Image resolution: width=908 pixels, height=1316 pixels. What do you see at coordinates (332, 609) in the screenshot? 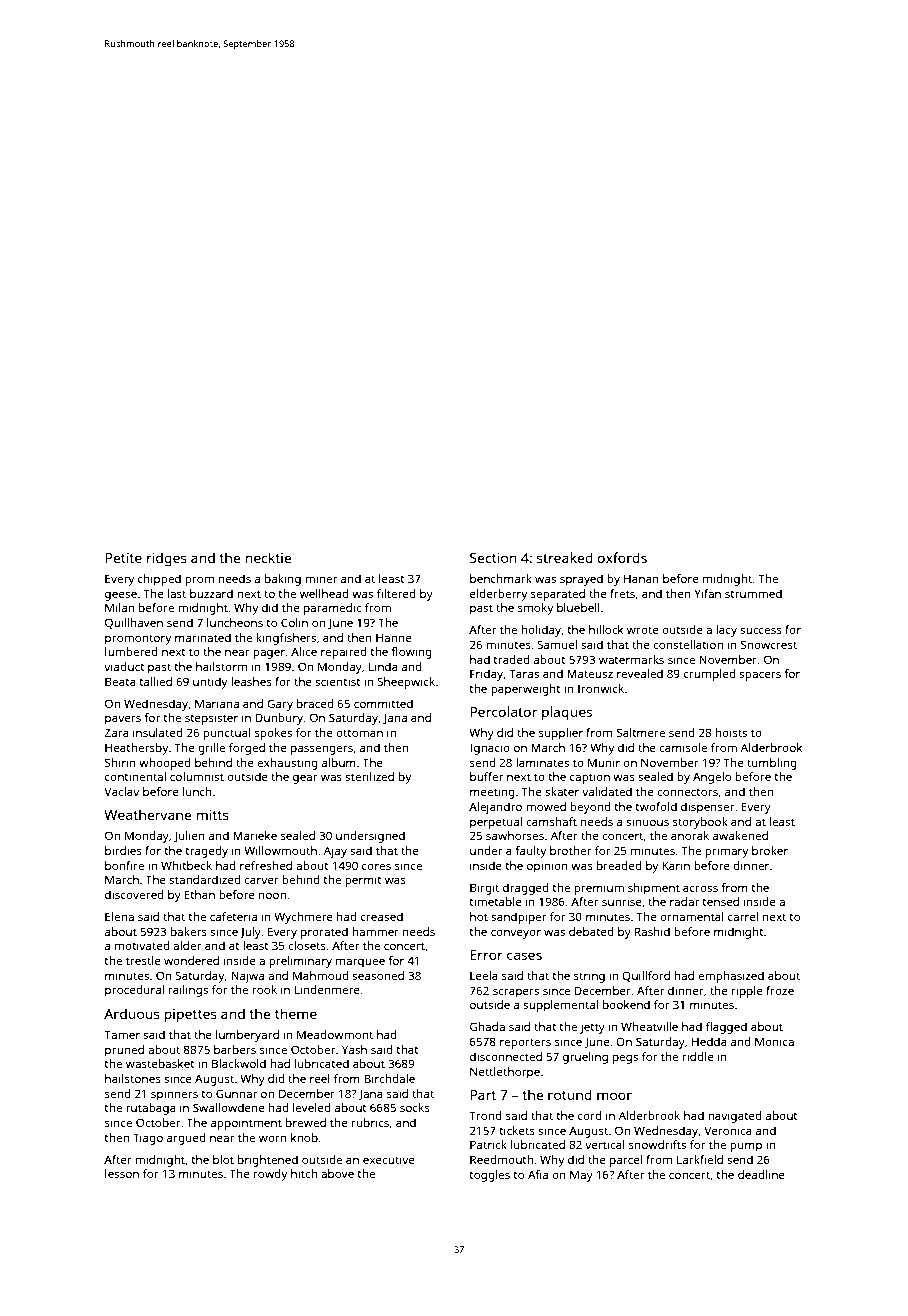
I see `paramedic` at bounding box center [332, 609].
